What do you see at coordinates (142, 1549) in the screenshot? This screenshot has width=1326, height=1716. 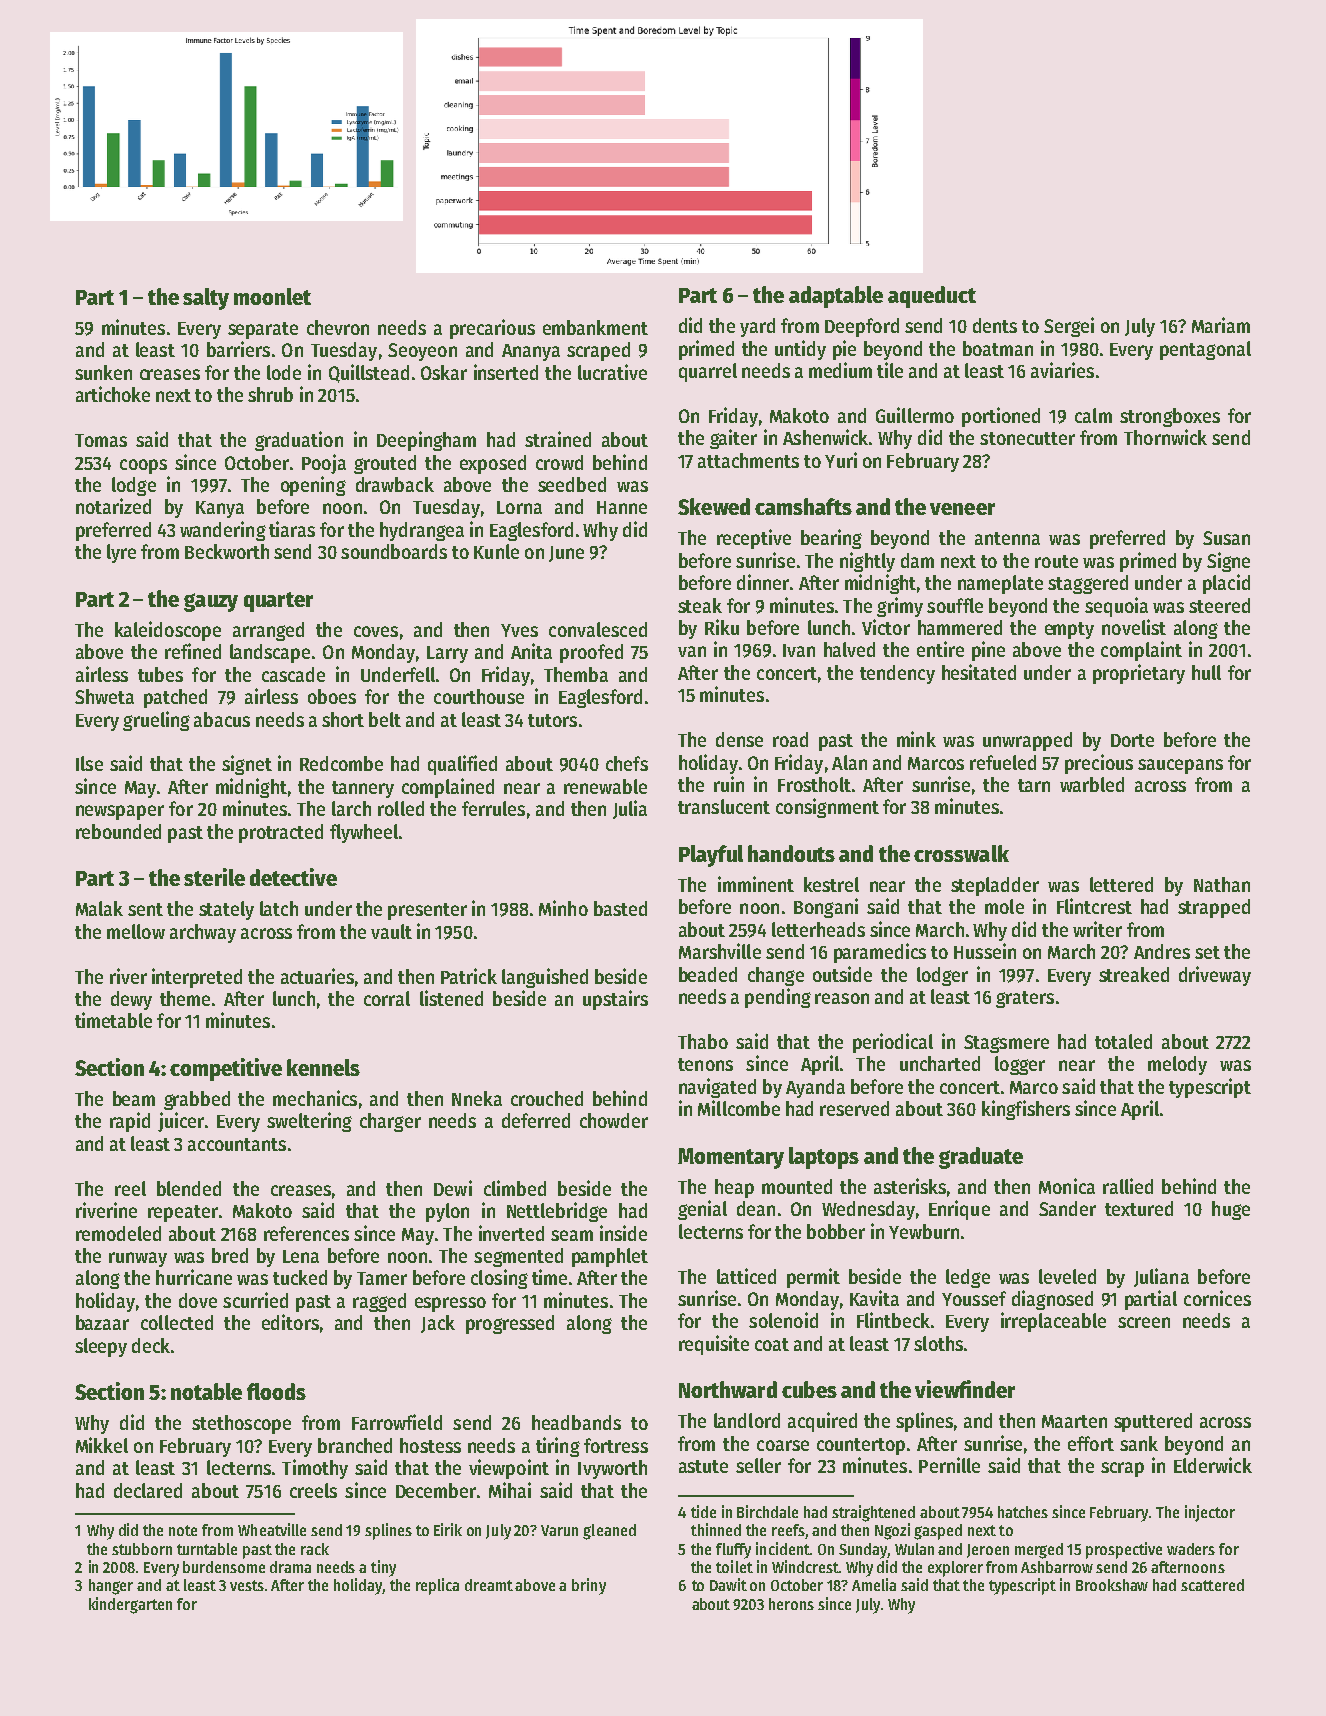 I see `stubborn` at bounding box center [142, 1549].
